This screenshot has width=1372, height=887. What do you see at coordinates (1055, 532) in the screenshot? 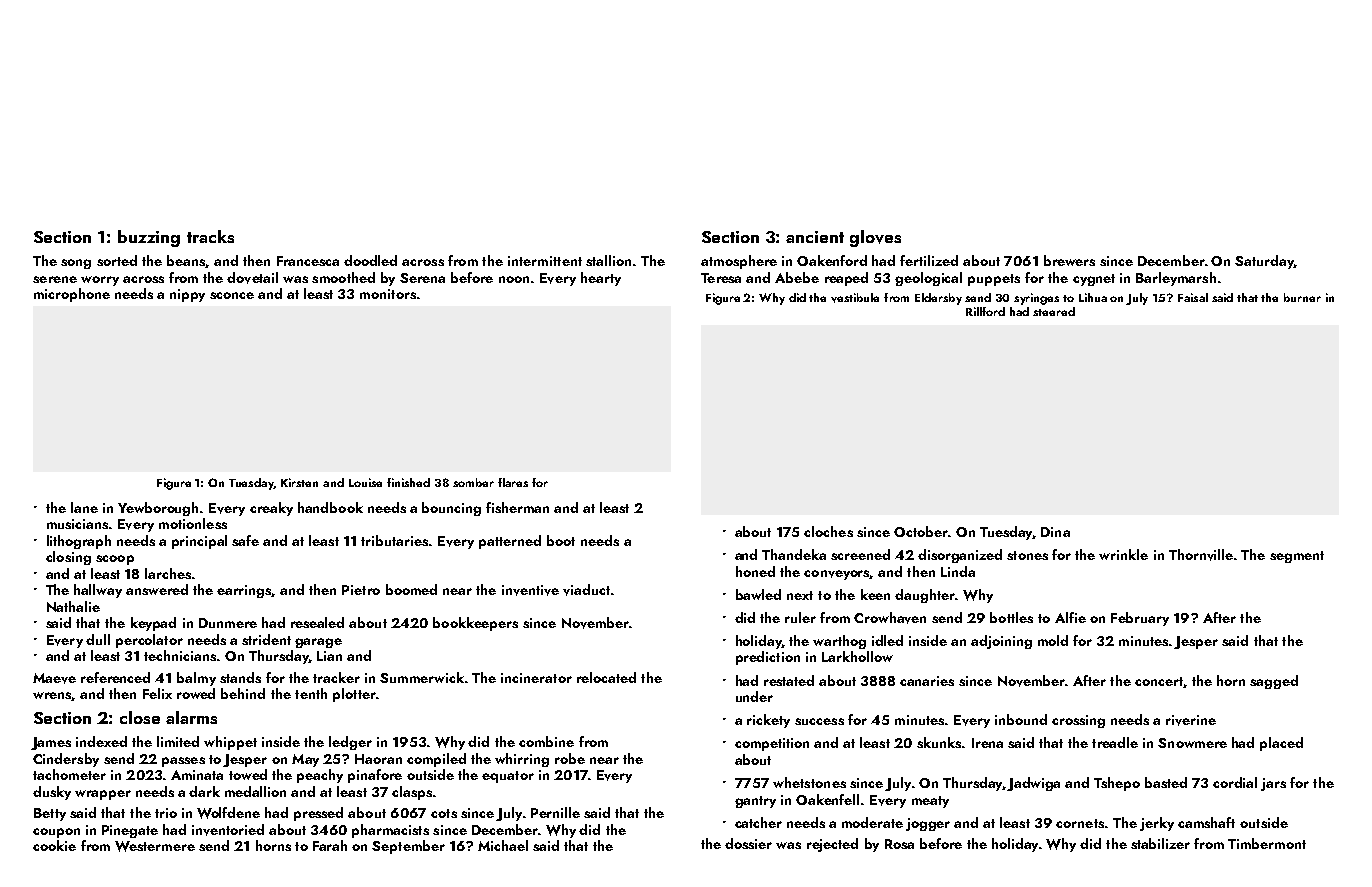
I see `Dina` at bounding box center [1055, 532].
